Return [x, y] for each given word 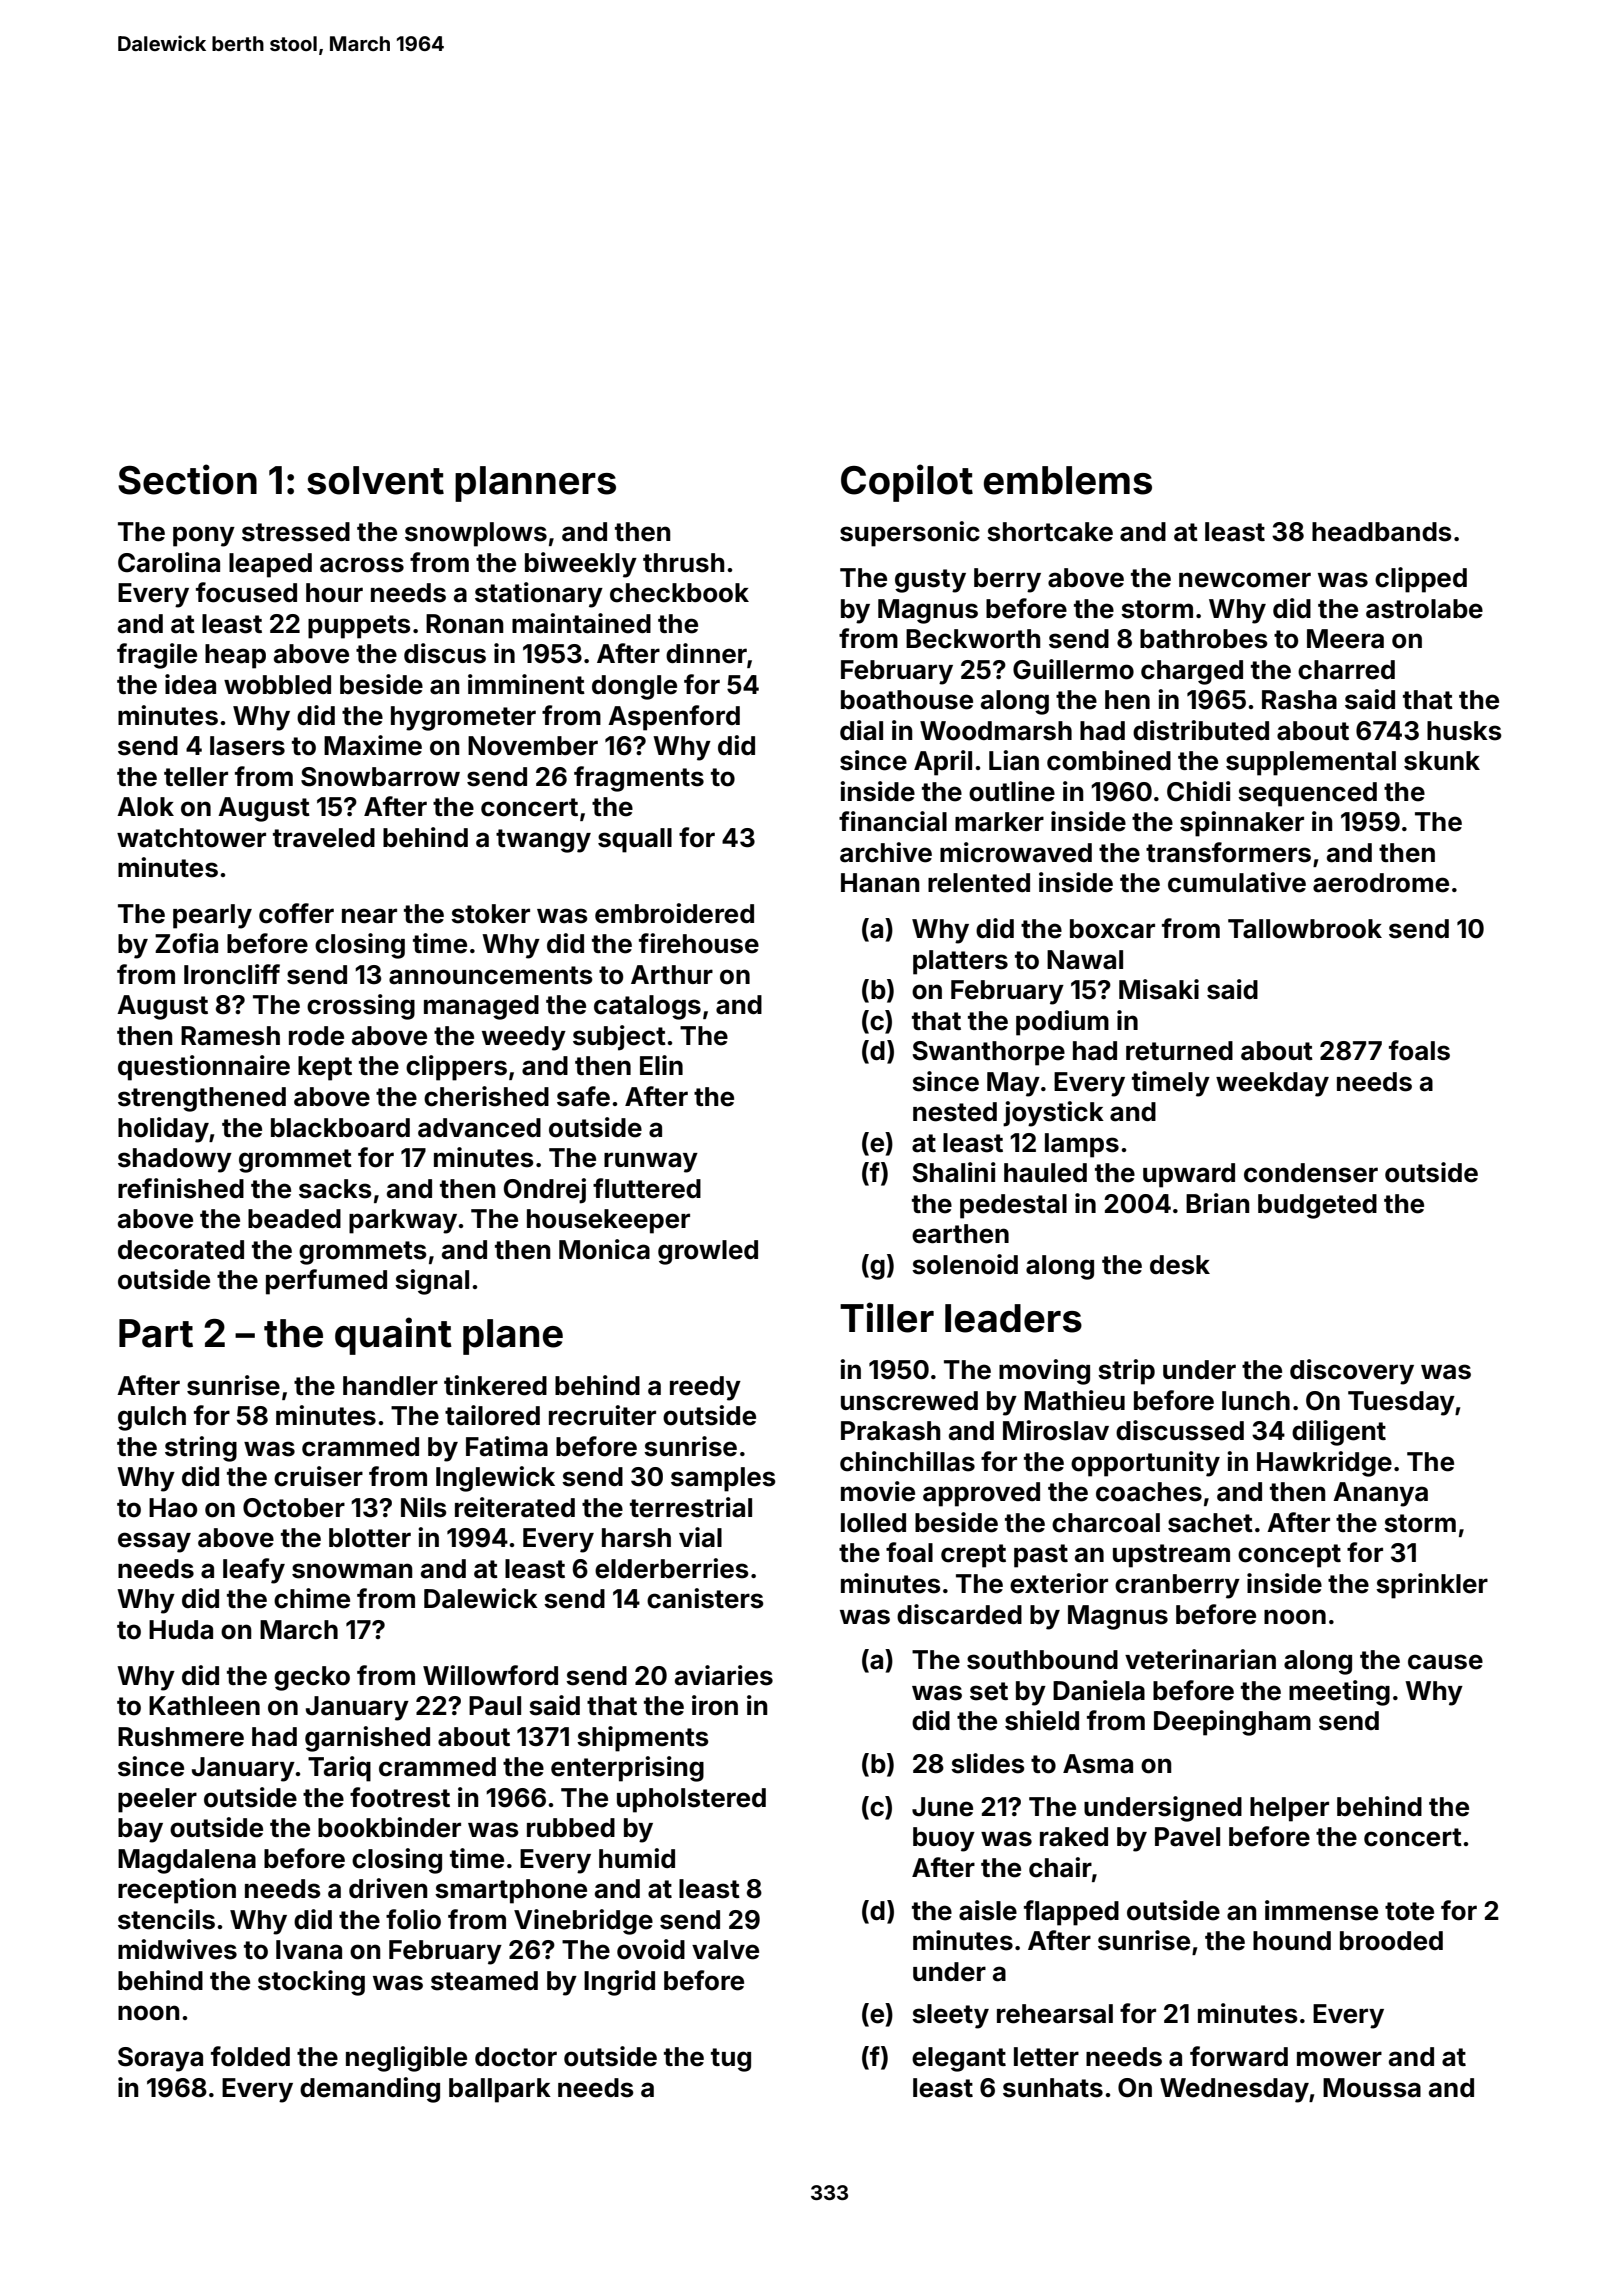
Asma [1098, 1764]
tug [731, 2060]
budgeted [1317, 1206]
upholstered [691, 1800]
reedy [705, 1388]
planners [535, 484]
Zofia [186, 943]
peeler [157, 1800]
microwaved [1016, 852]
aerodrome [1381, 883]
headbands [1382, 532]
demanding [370, 2090]
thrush [684, 563]
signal [432, 1282]
